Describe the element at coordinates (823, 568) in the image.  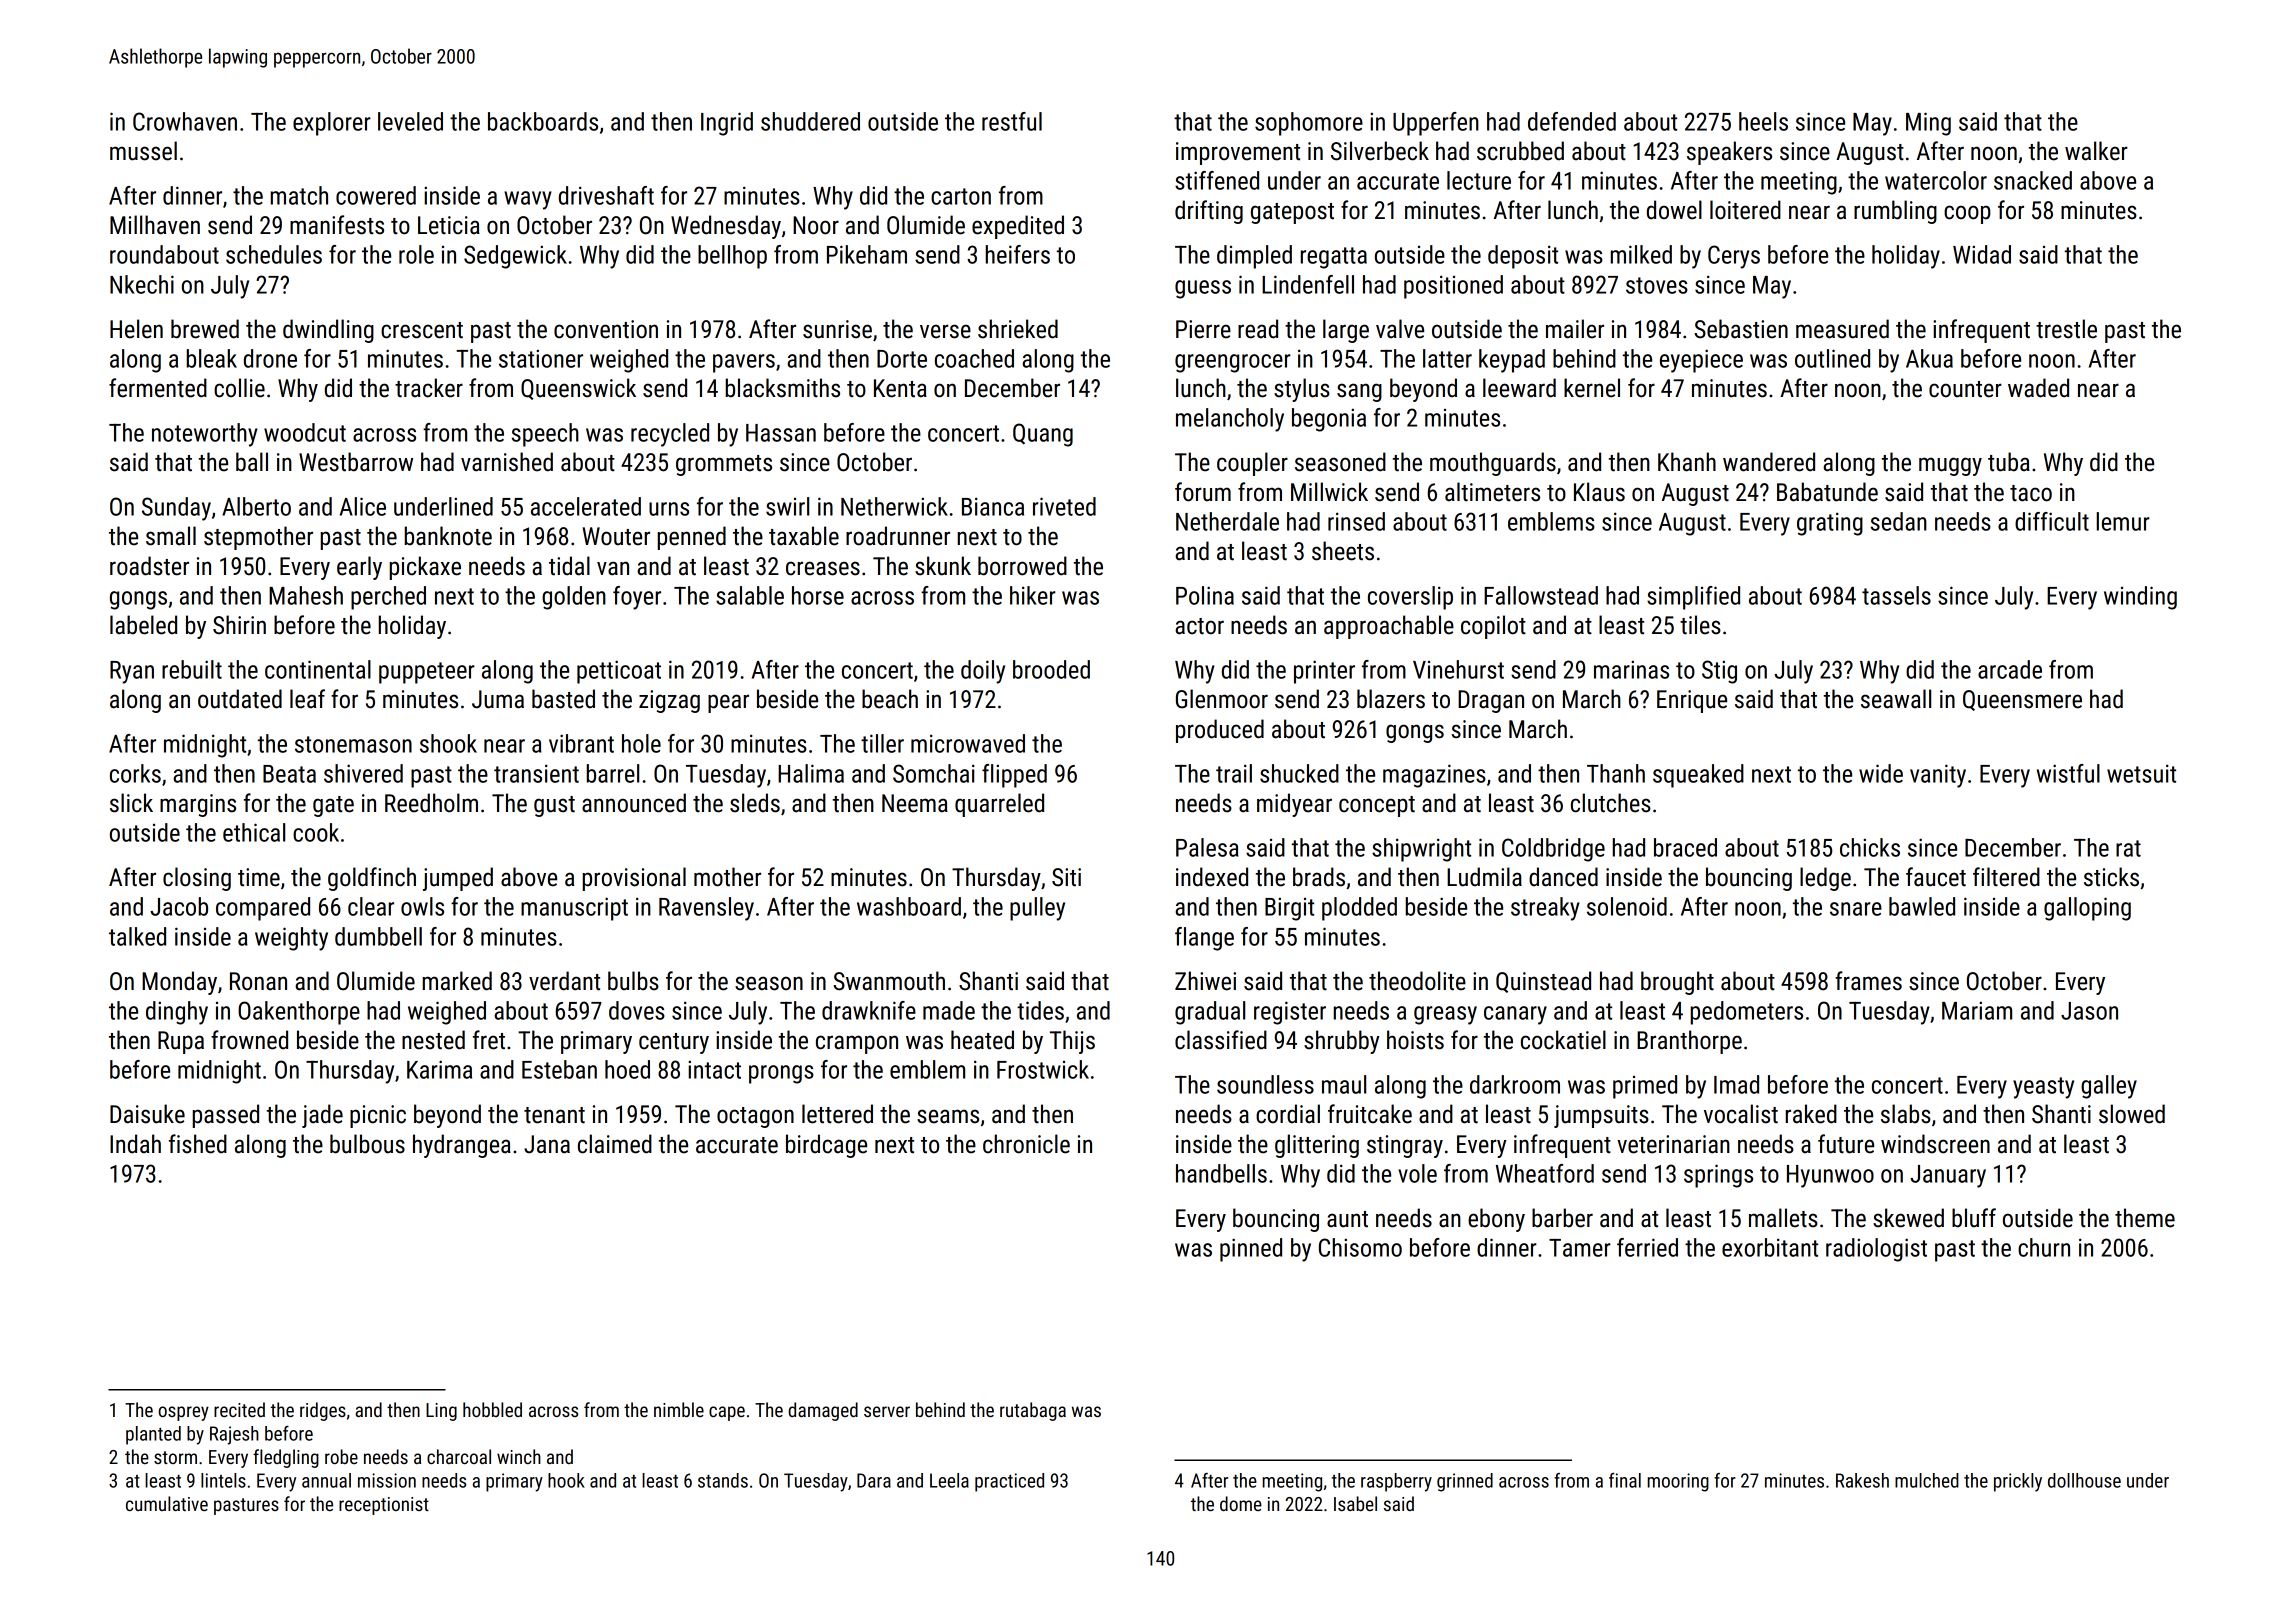
I see `creases` at that location.
